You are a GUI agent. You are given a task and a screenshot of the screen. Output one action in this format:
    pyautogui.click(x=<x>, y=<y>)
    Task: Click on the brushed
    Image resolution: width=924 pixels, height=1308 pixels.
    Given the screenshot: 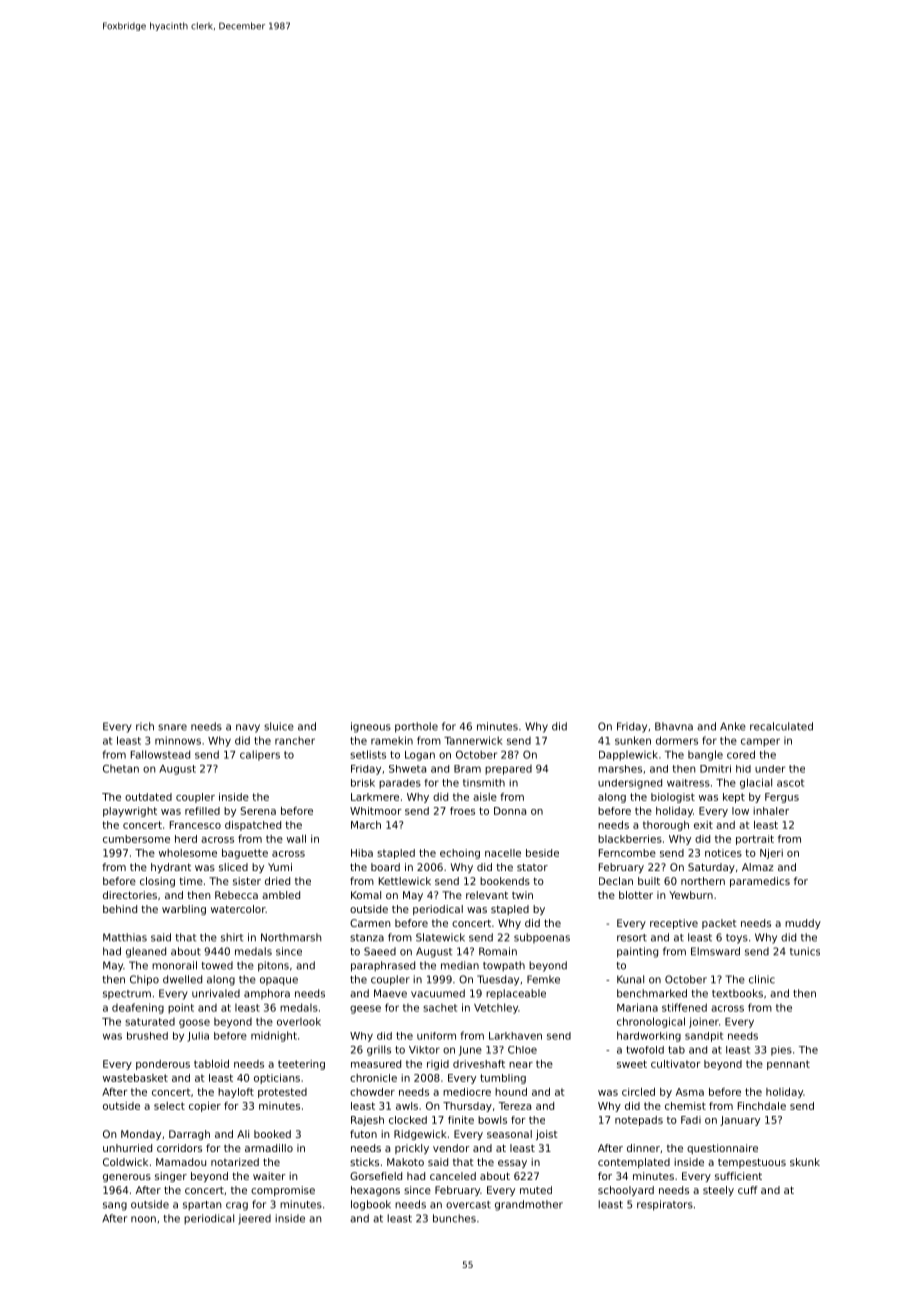 What is the action you would take?
    pyautogui.click(x=147, y=1036)
